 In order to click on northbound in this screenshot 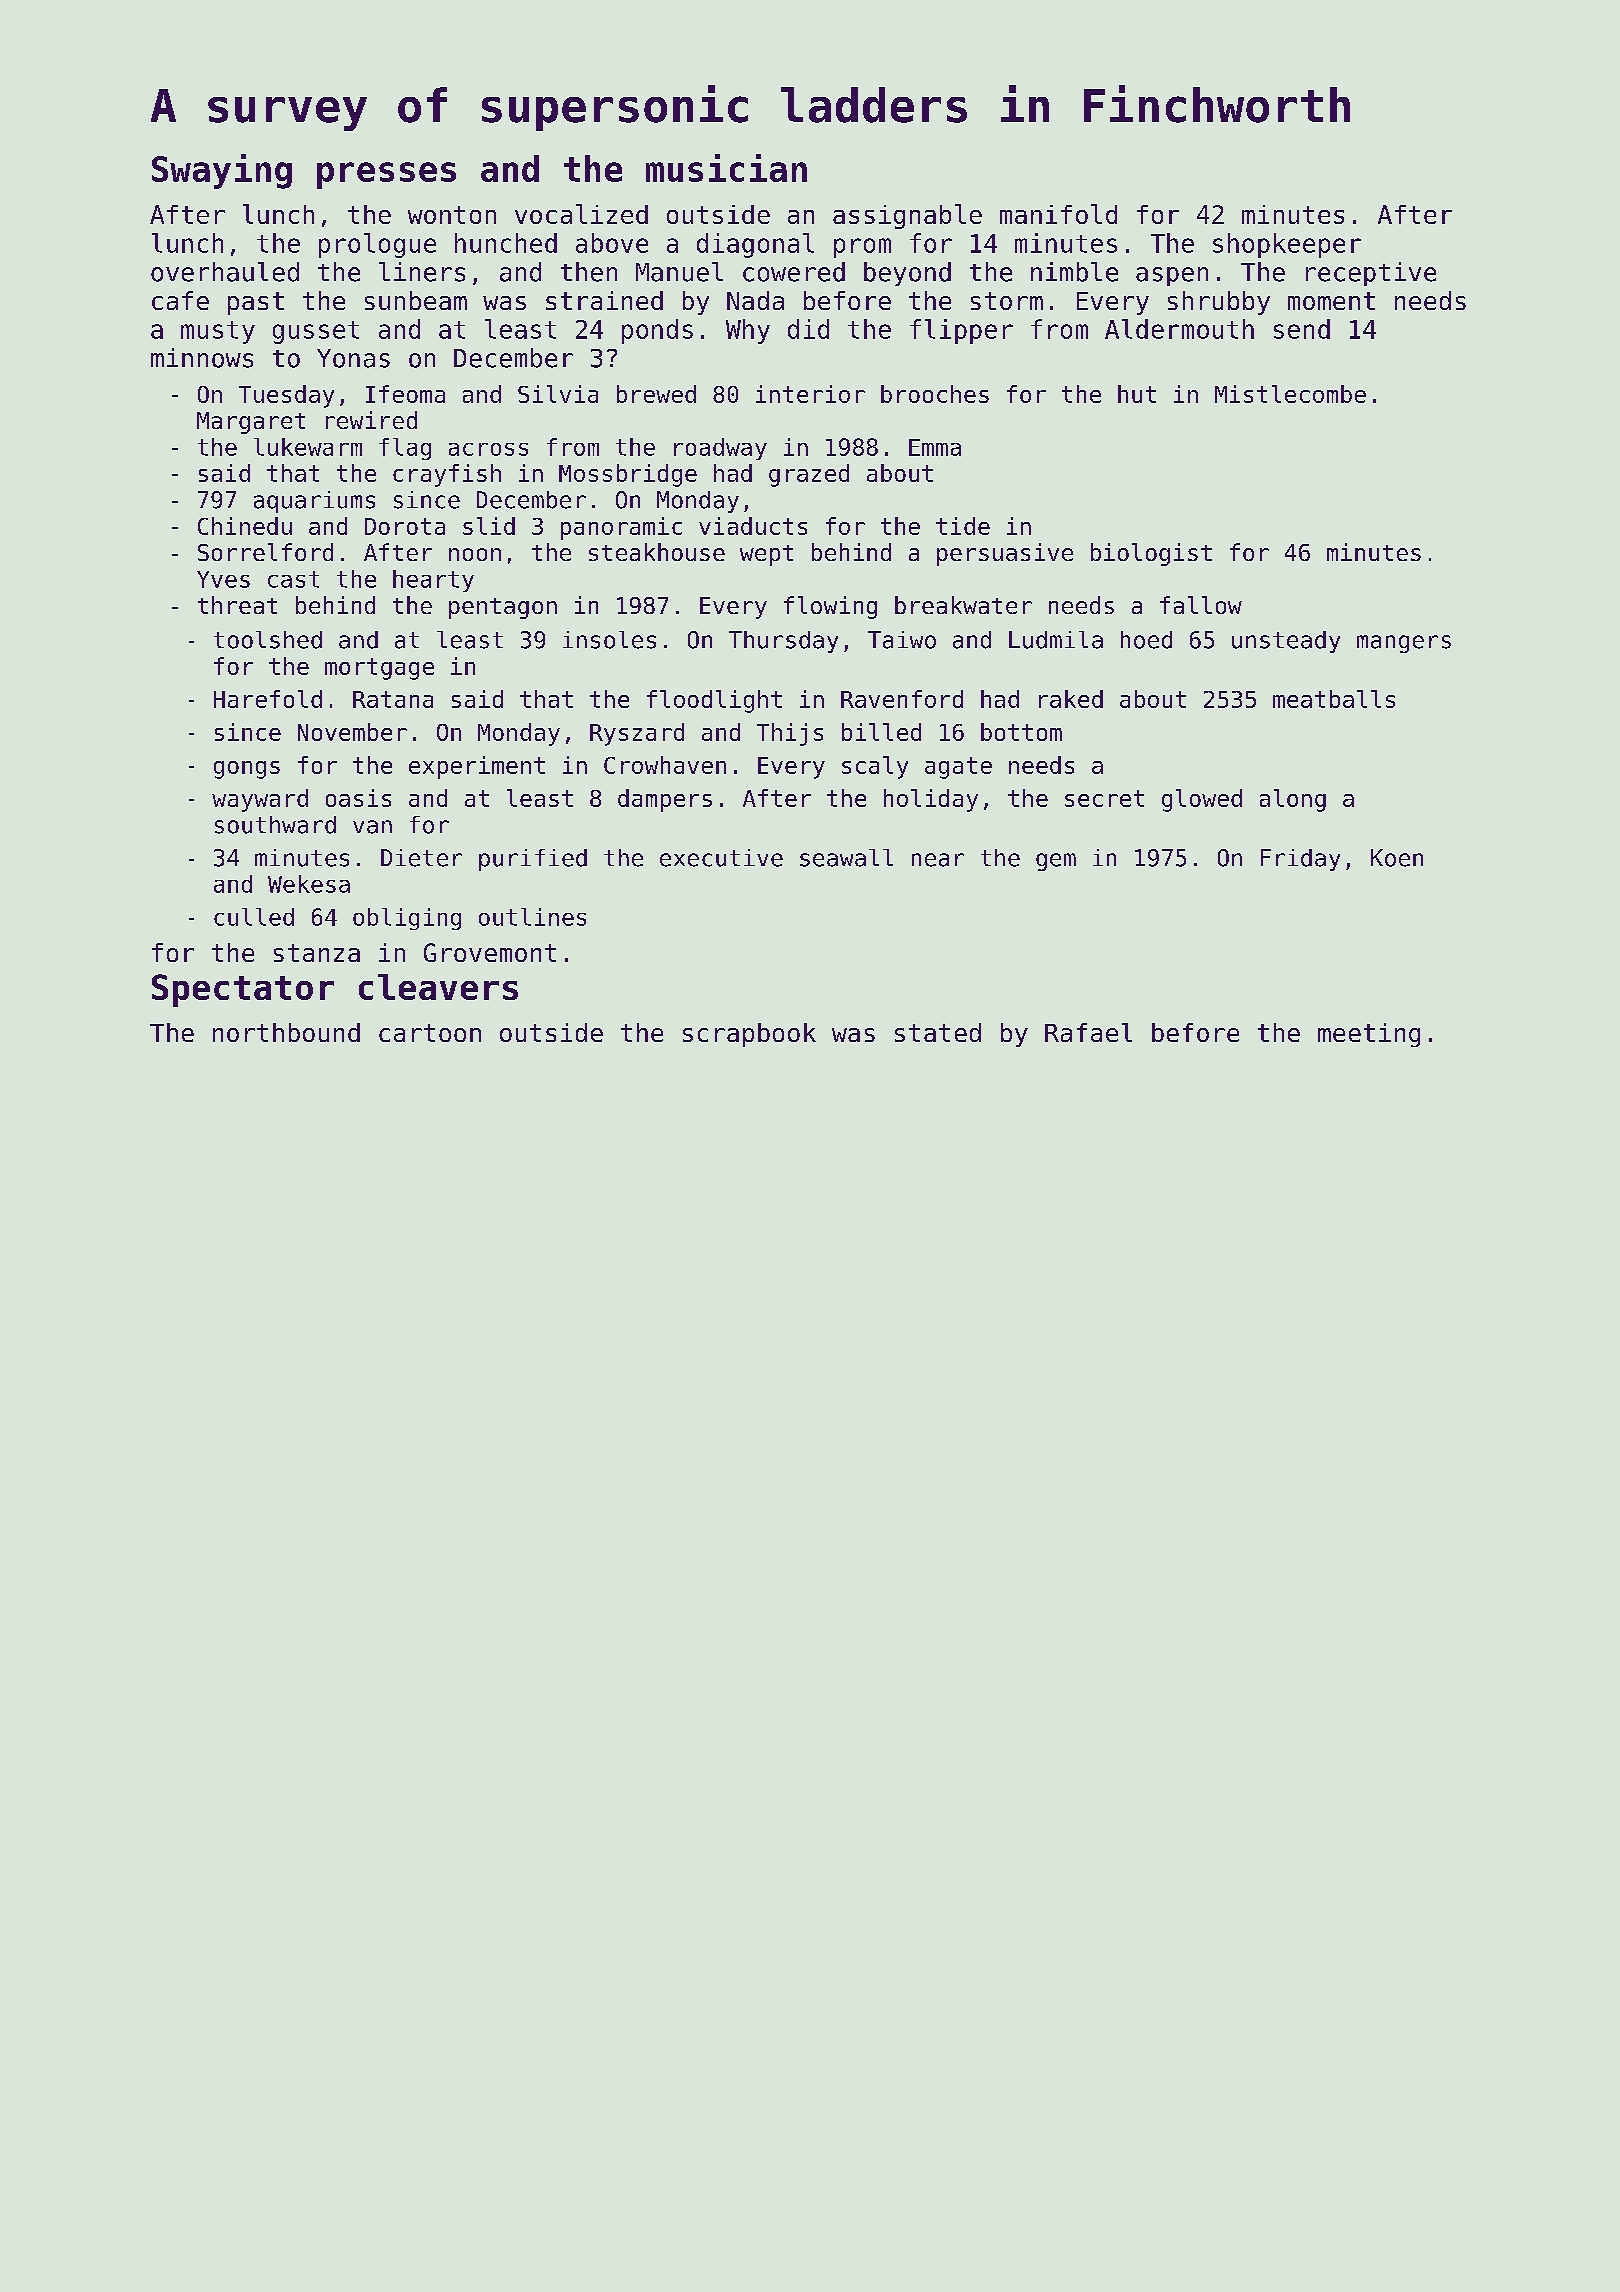, I will do `click(286, 1032)`.
